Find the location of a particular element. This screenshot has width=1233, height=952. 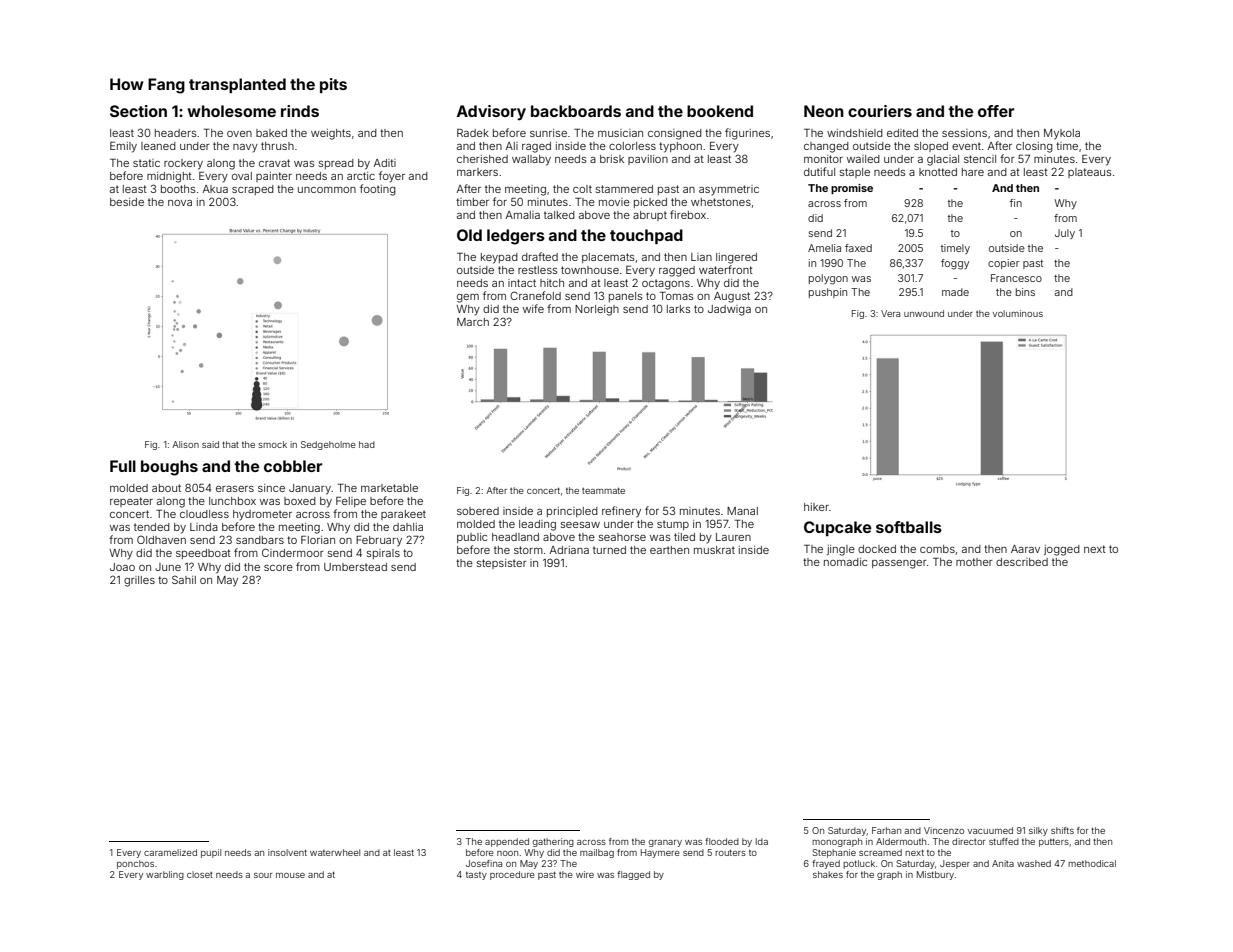

smock is located at coordinates (272, 444).
